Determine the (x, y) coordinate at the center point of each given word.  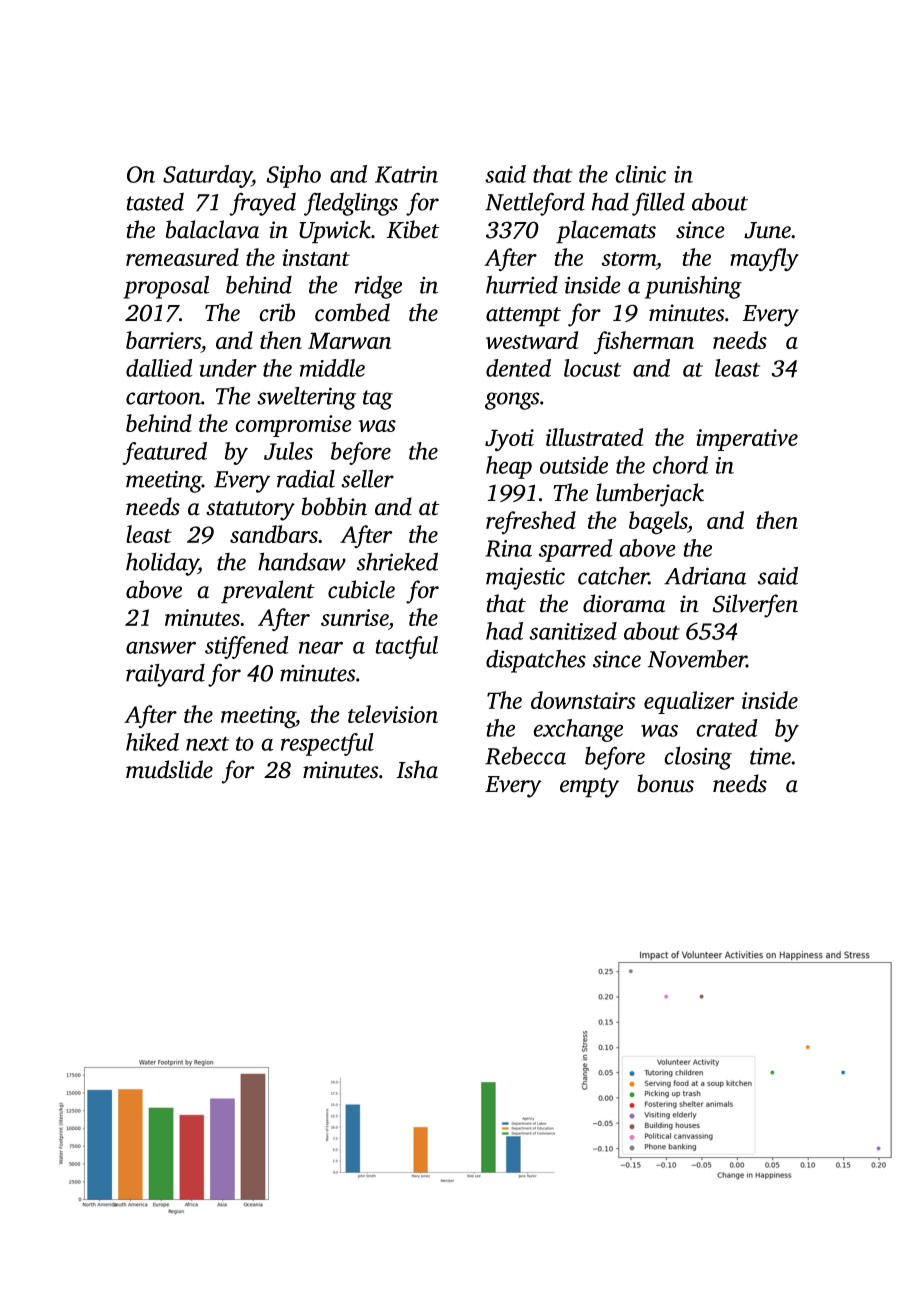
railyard (165, 675)
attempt (523, 317)
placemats (606, 232)
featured (164, 453)
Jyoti (509, 440)
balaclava (212, 229)
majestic (525, 578)
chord (680, 465)
